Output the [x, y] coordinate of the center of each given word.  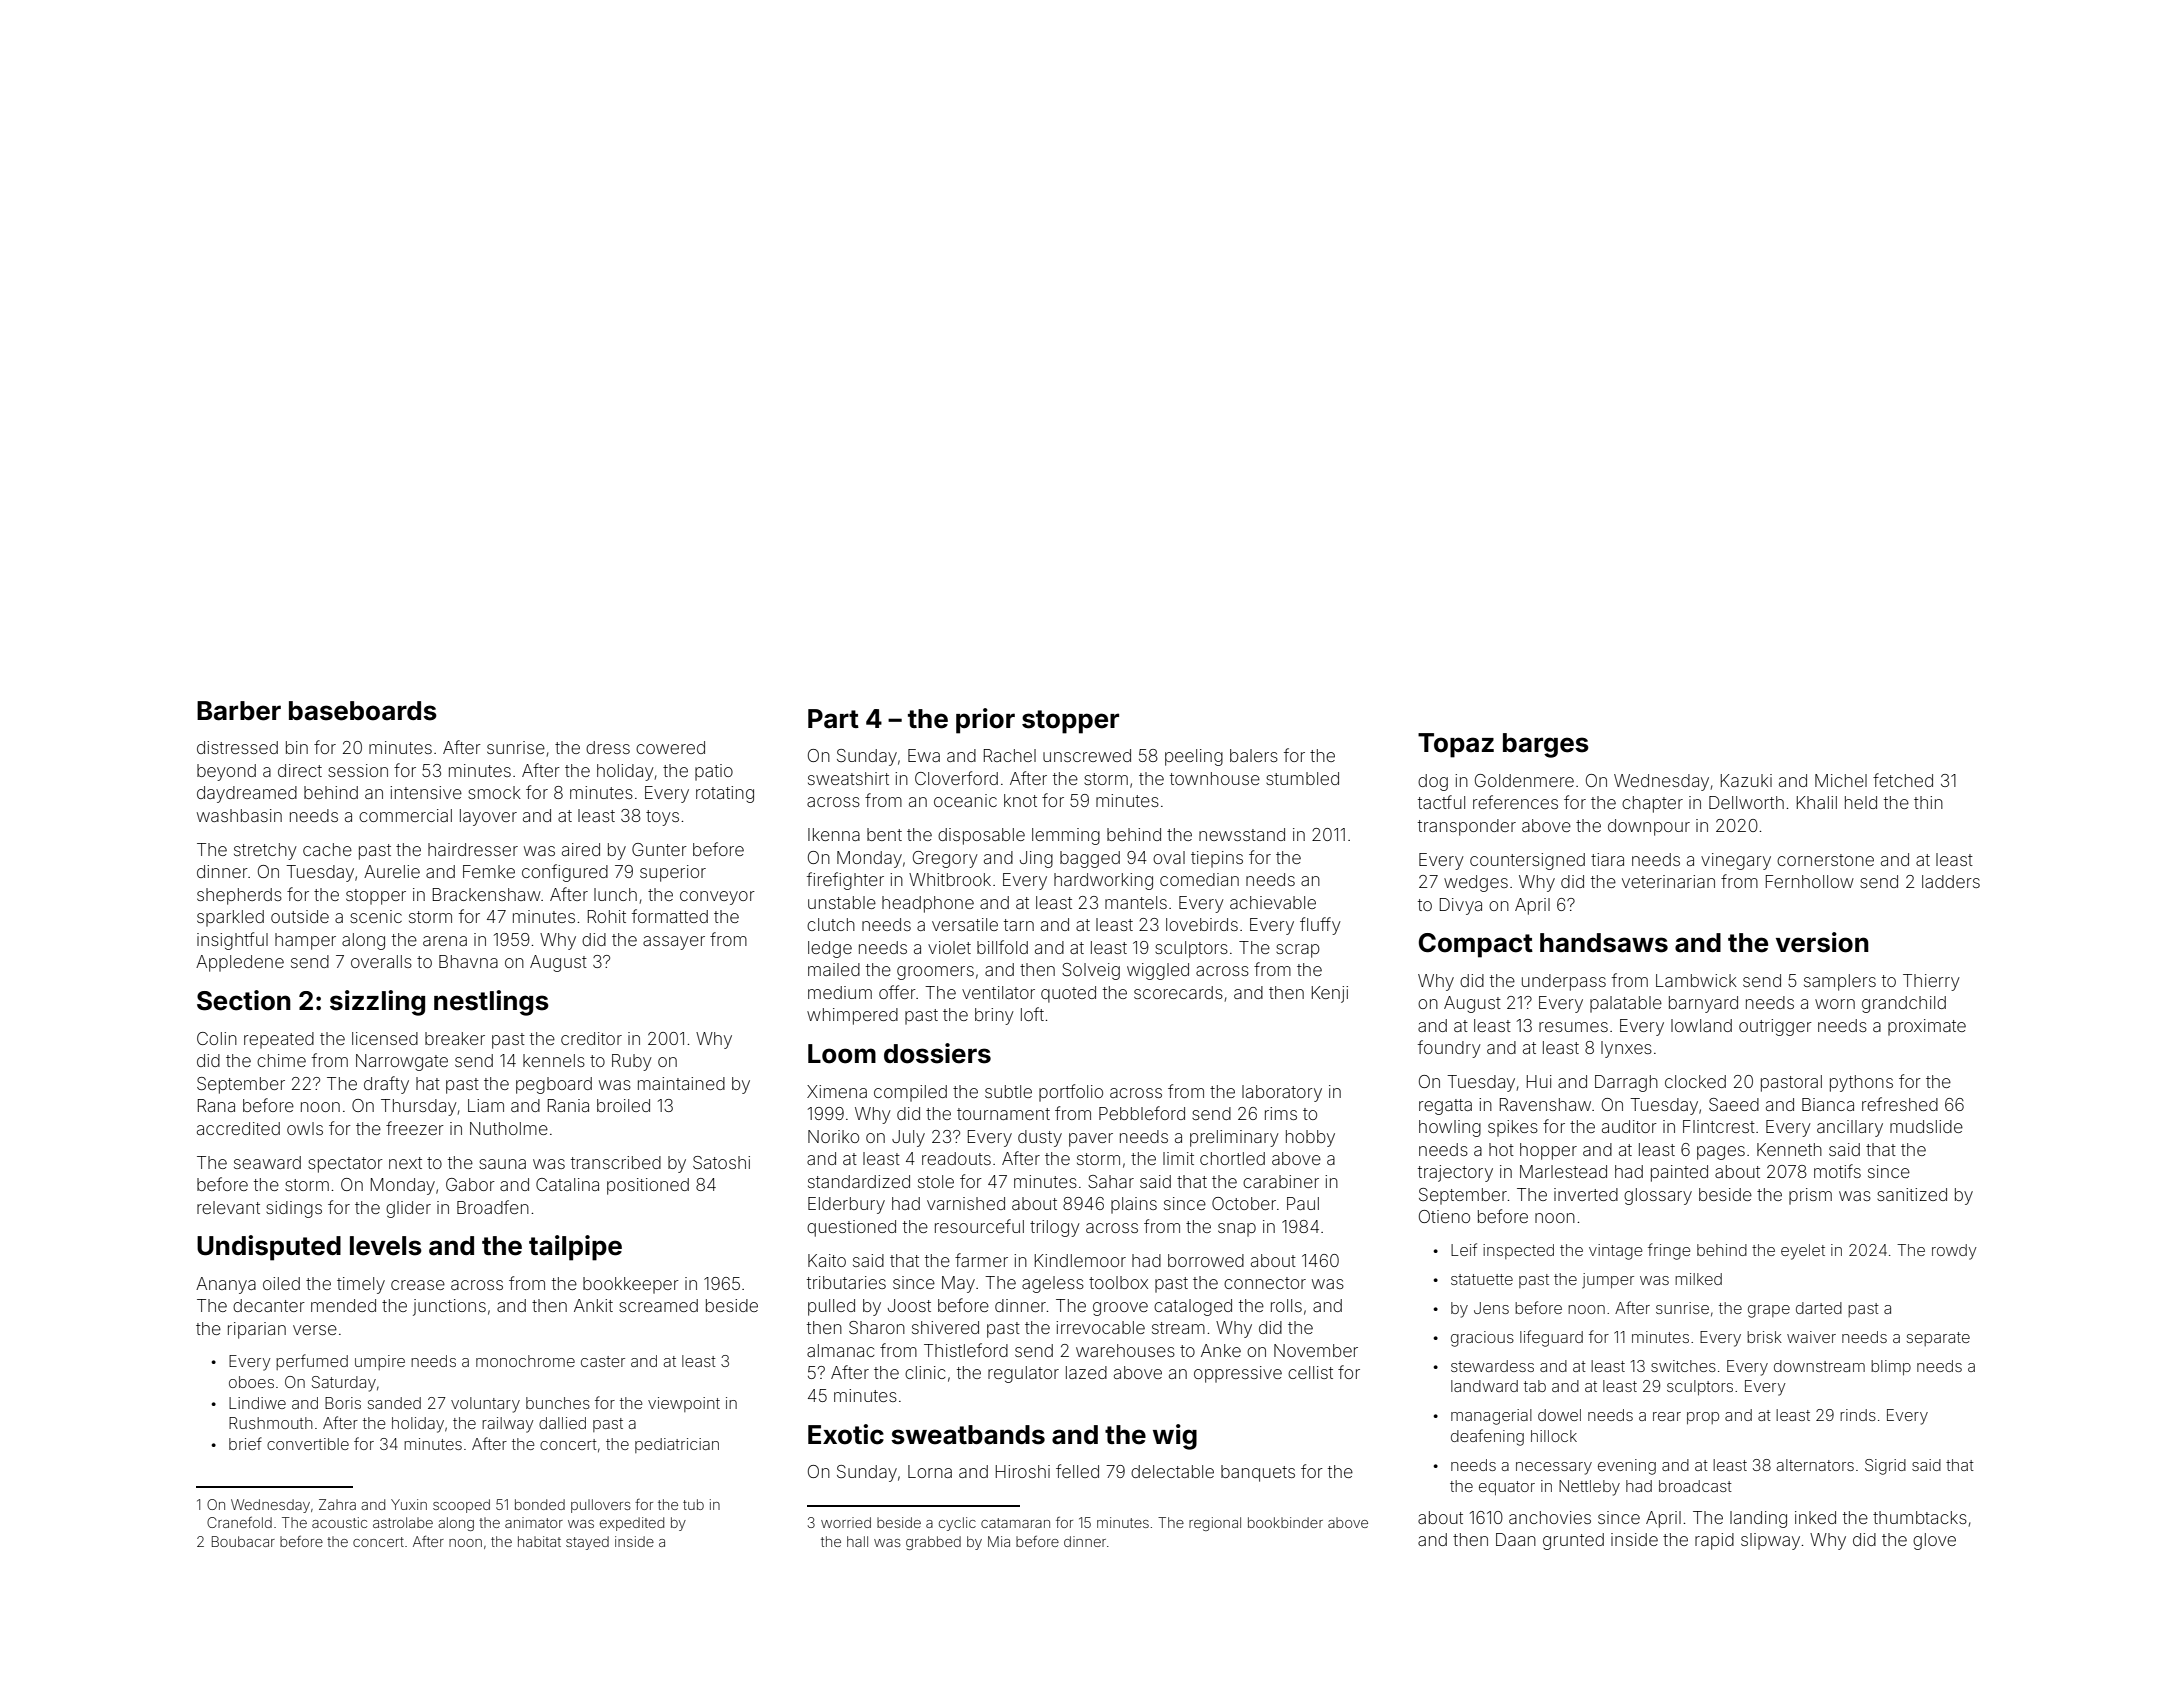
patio [714, 772]
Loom [842, 1054]
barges [1546, 745]
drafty [386, 1085]
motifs [1837, 1171]
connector [1265, 1283]
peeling [1194, 757]
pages [1721, 1153]
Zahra [337, 1504]
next [405, 1163]
